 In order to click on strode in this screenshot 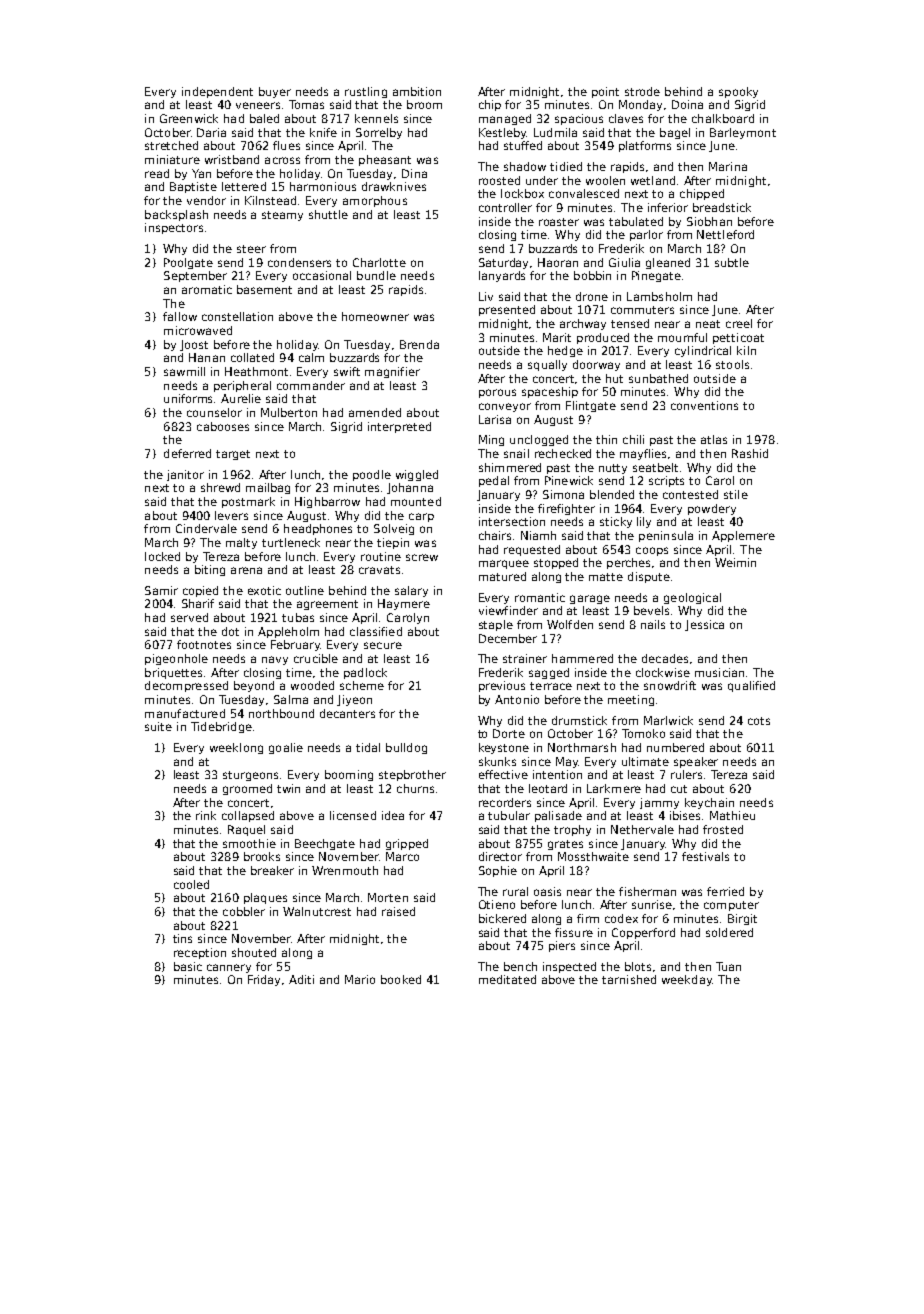, I will do `click(642, 91)`.
